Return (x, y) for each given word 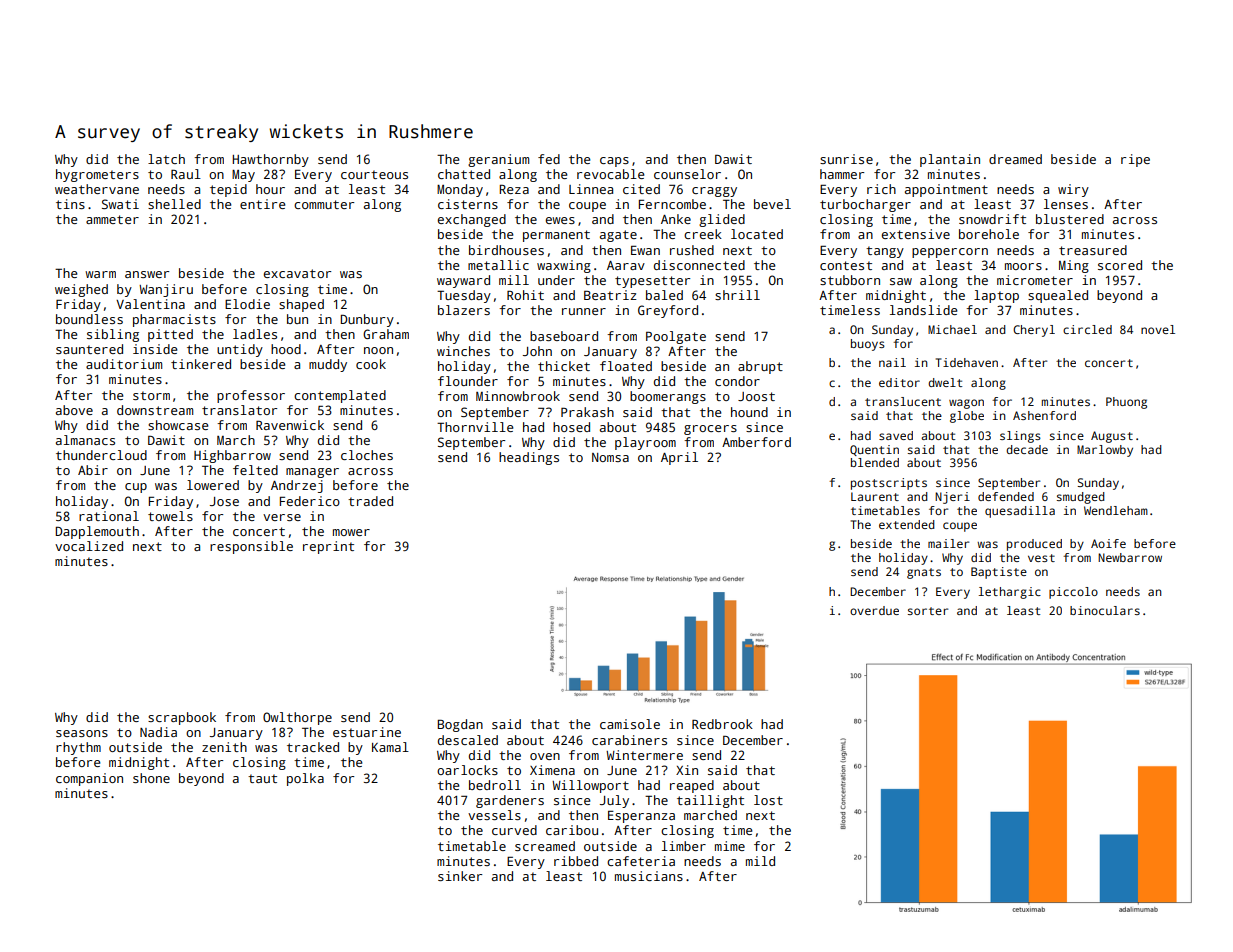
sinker (460, 876)
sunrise (846, 159)
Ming (1074, 266)
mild (760, 861)
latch (166, 159)
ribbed (576, 861)
